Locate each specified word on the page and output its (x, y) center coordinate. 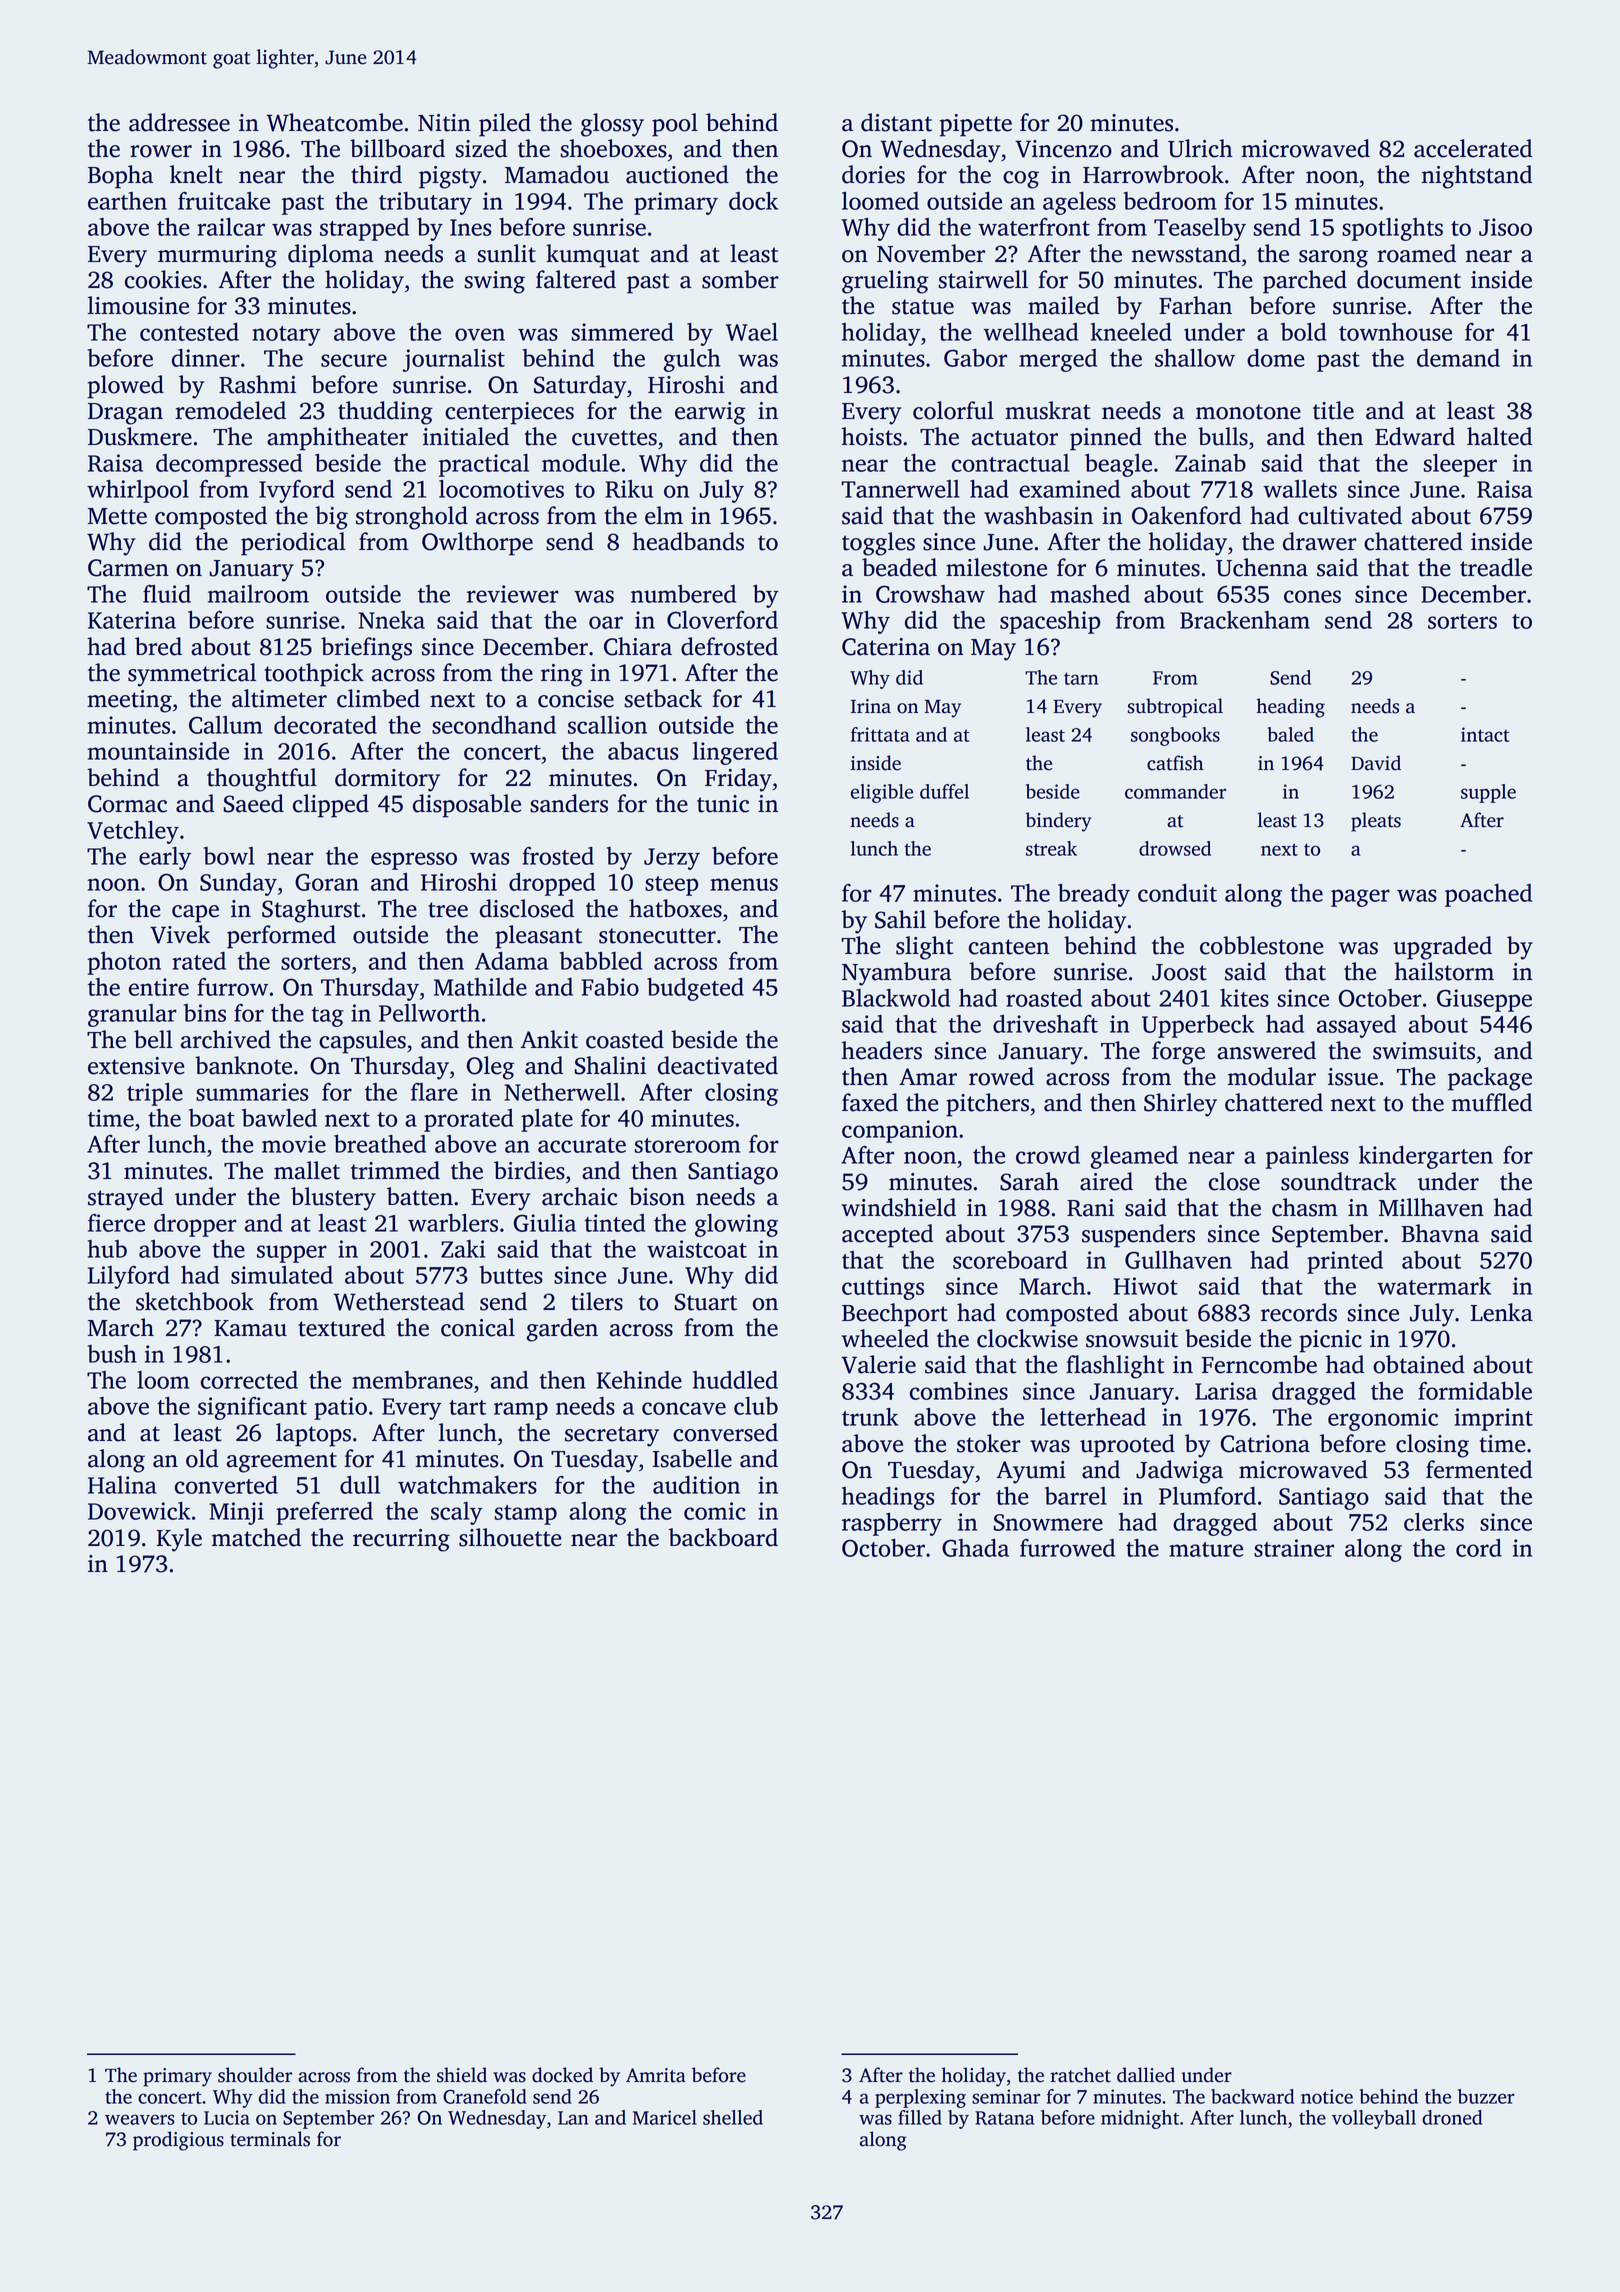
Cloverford (722, 620)
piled (505, 125)
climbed (378, 698)
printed (1345, 1262)
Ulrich (1200, 148)
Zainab (1210, 463)
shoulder (255, 2075)
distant (896, 122)
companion (900, 1131)
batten (420, 1196)
